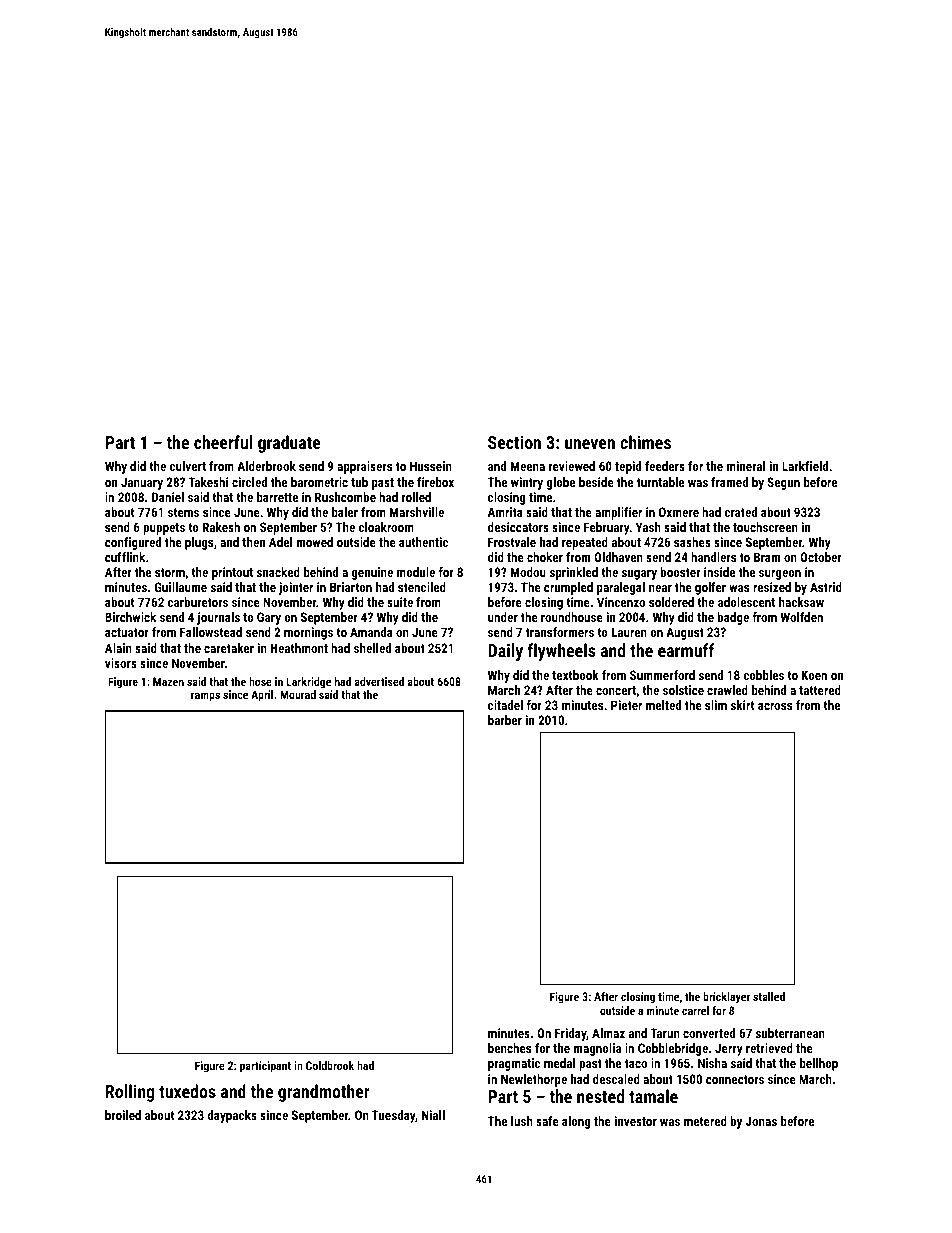 The width and height of the page is (952, 1233). Describe the element at coordinates (205, 697) in the page. I see `ramps` at that location.
